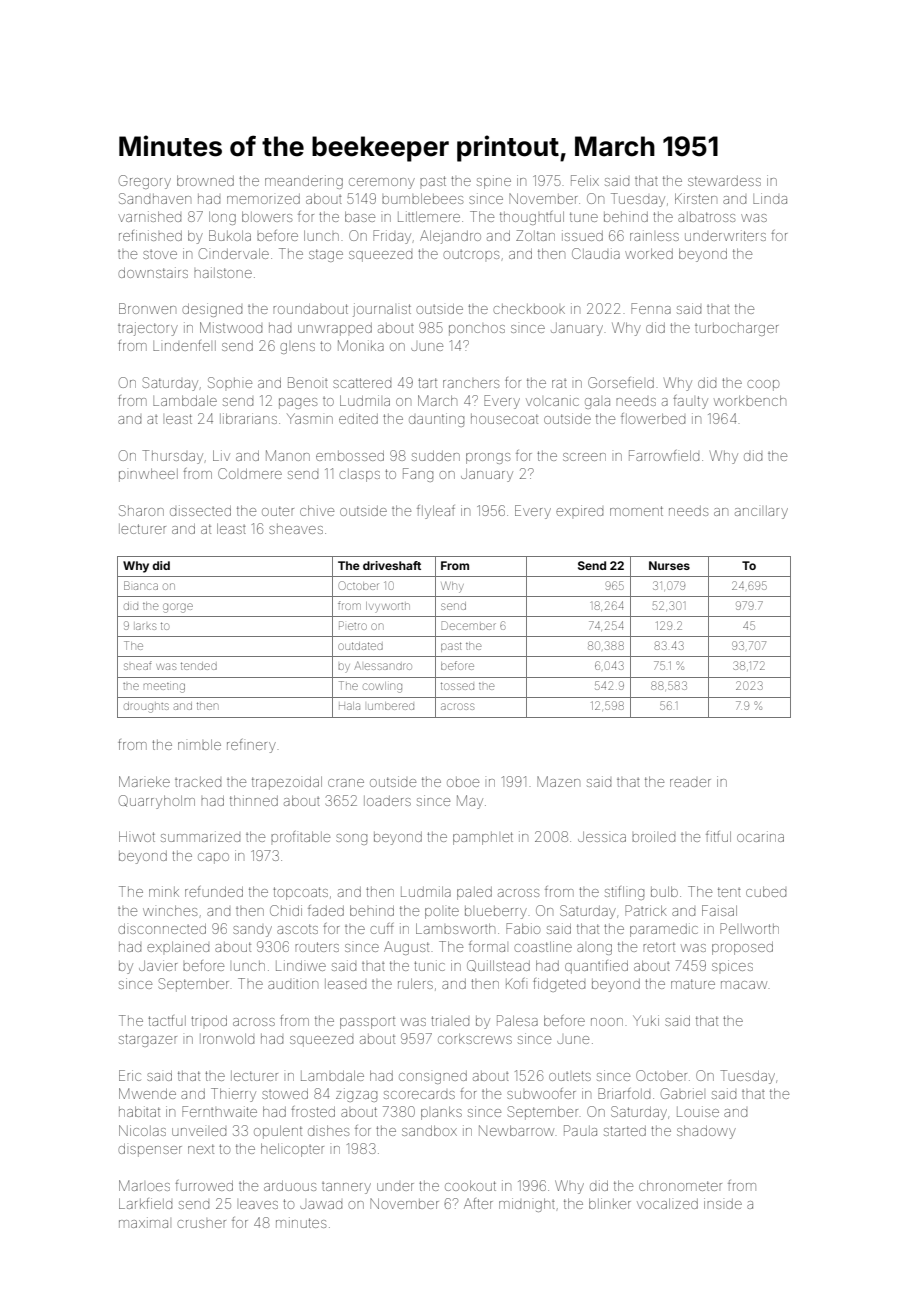  Describe the element at coordinates (761, 512) in the page. I see `ancillary` at that location.
